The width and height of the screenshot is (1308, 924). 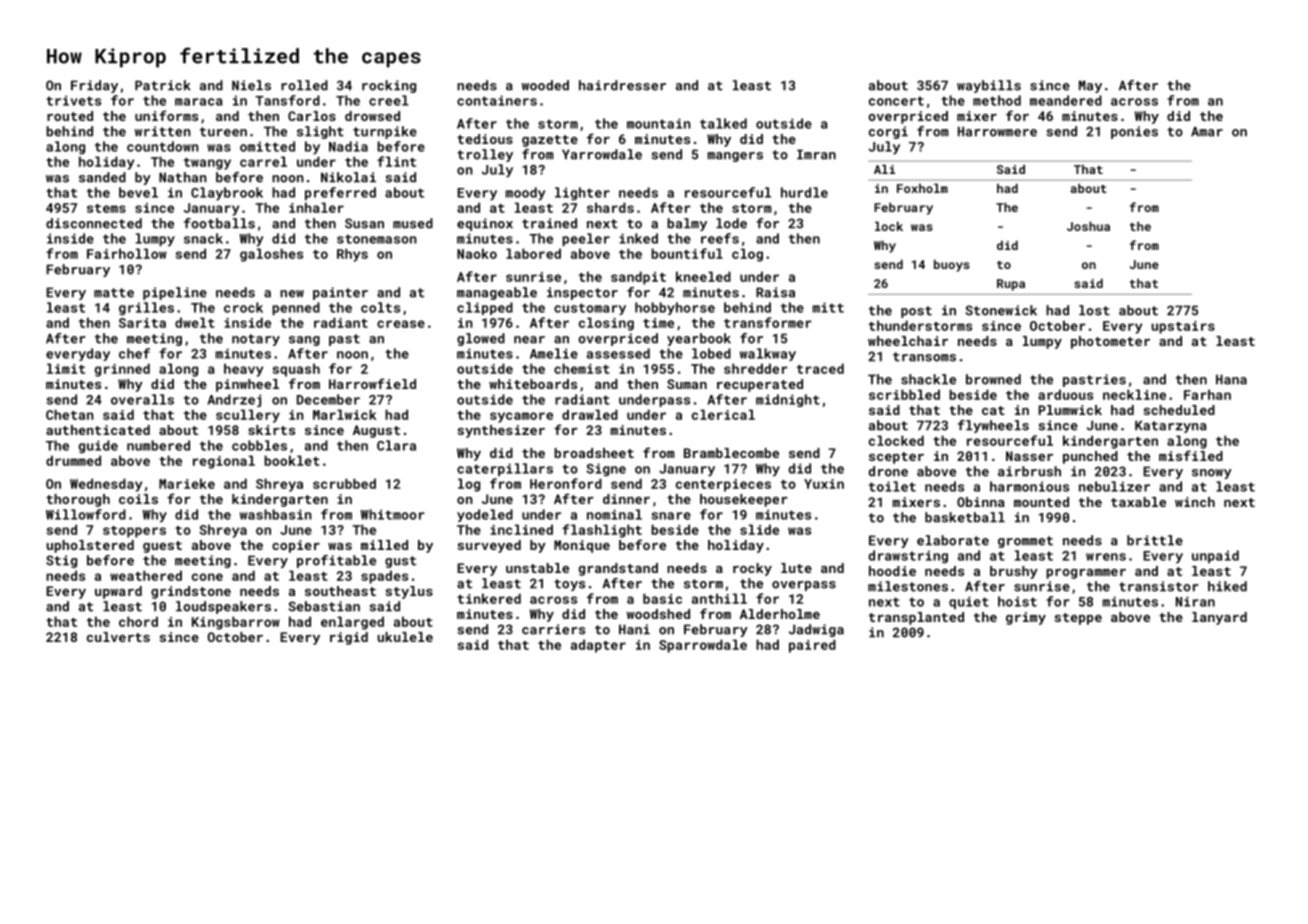 I want to click on maraca, so click(x=198, y=102).
